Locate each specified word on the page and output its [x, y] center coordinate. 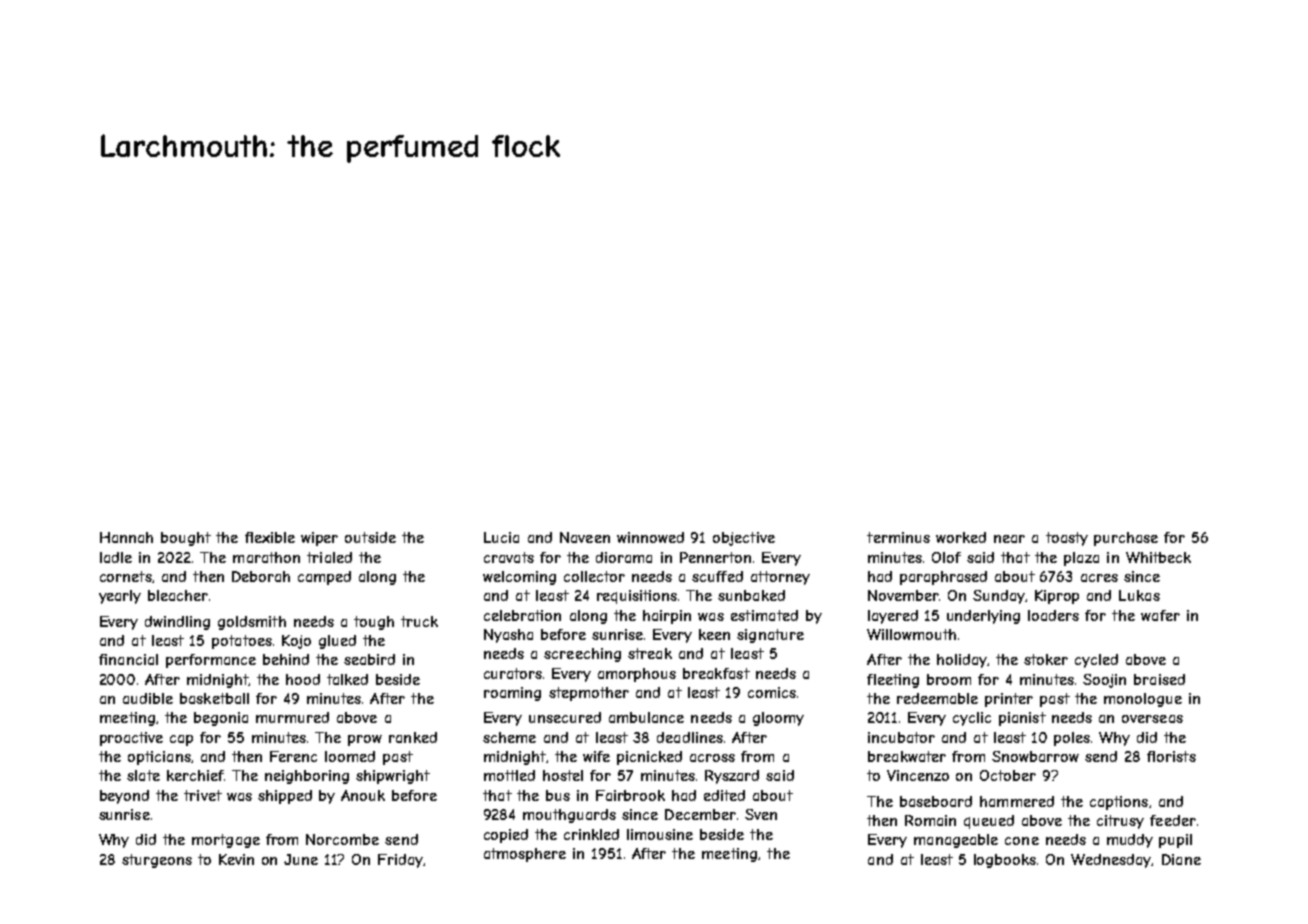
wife [596, 756]
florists [1171, 756]
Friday [401, 861]
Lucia [501, 537]
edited [724, 795]
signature [770, 636]
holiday [962, 661]
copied [506, 836]
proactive [131, 739]
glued [337, 642]
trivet [203, 795]
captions [1119, 803]
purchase [1126, 539]
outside [370, 537]
